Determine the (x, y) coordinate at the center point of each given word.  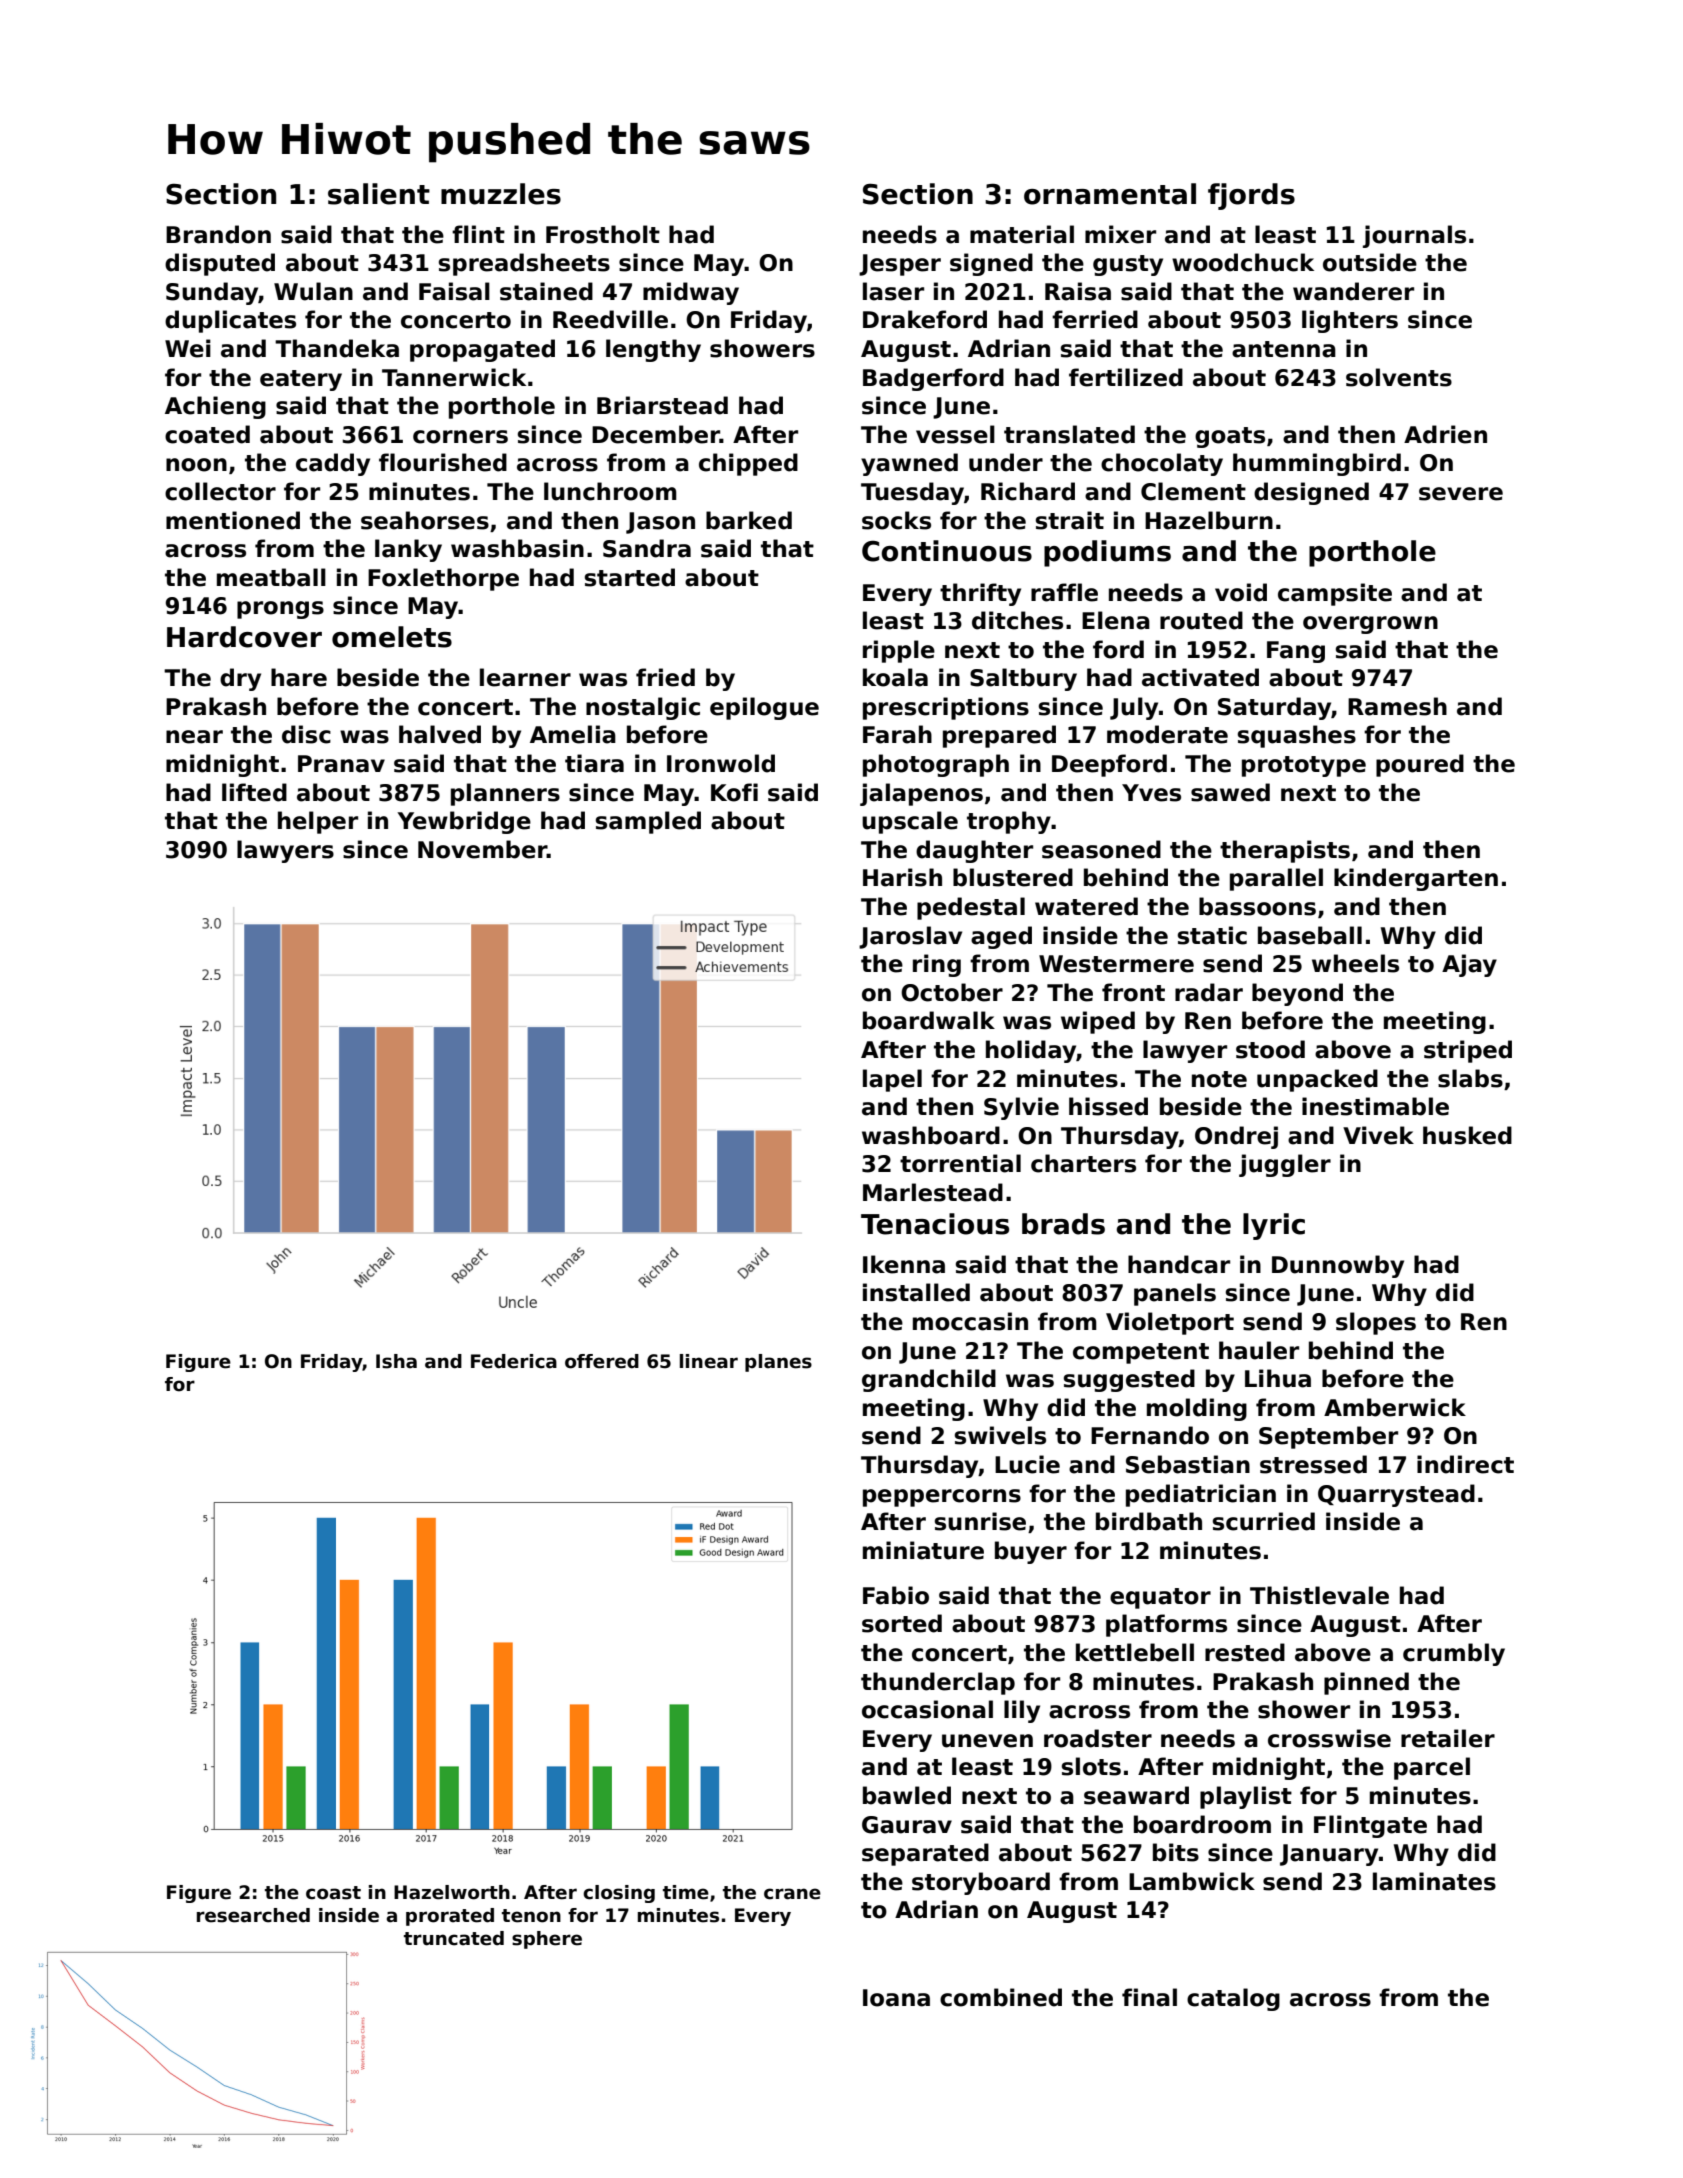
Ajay (1469, 965)
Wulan (313, 291)
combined (1001, 1997)
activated (1200, 677)
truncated (454, 1938)
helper (318, 822)
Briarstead (662, 405)
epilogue (764, 708)
